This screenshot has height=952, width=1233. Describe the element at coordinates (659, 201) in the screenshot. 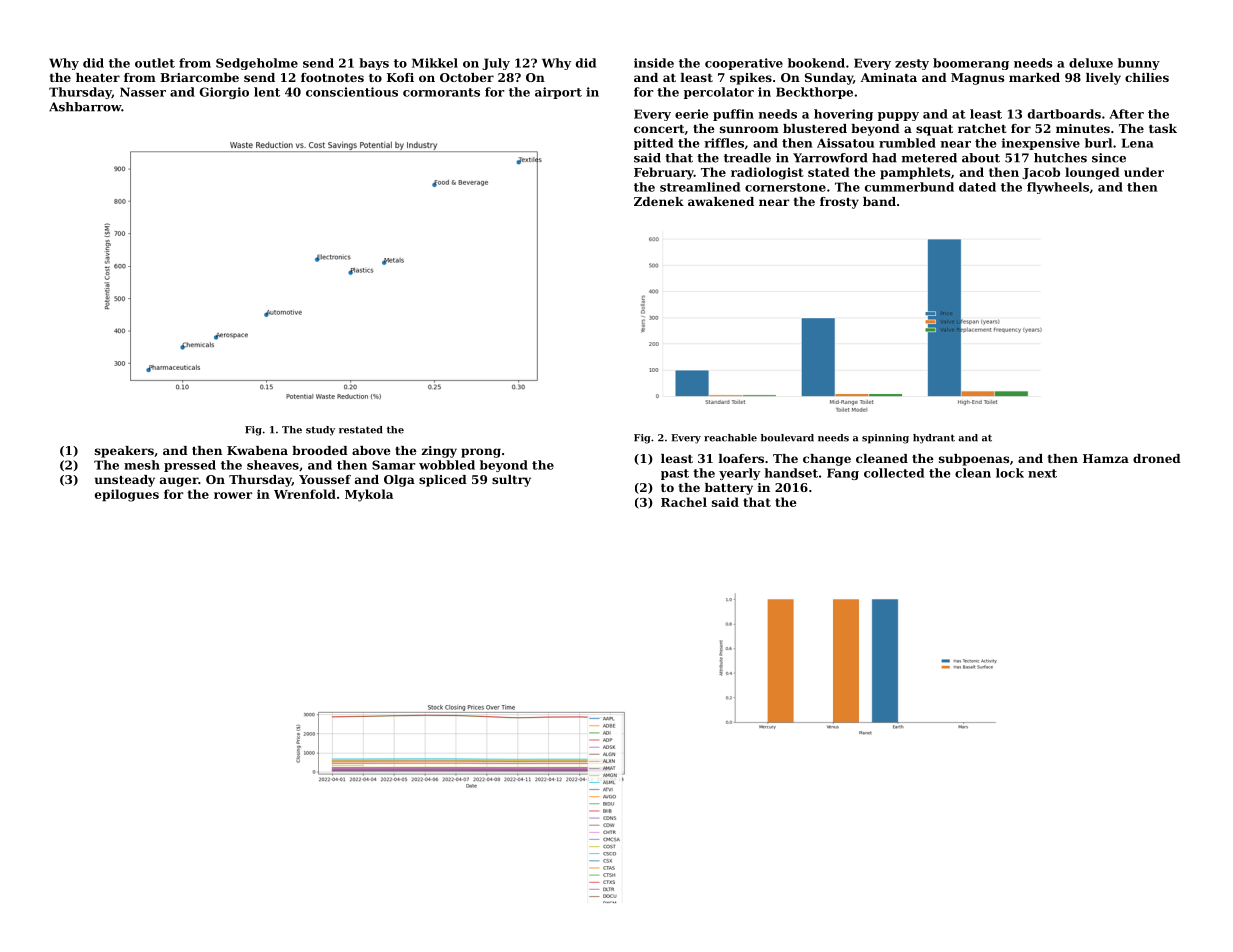

I see `Zdenek` at that location.
